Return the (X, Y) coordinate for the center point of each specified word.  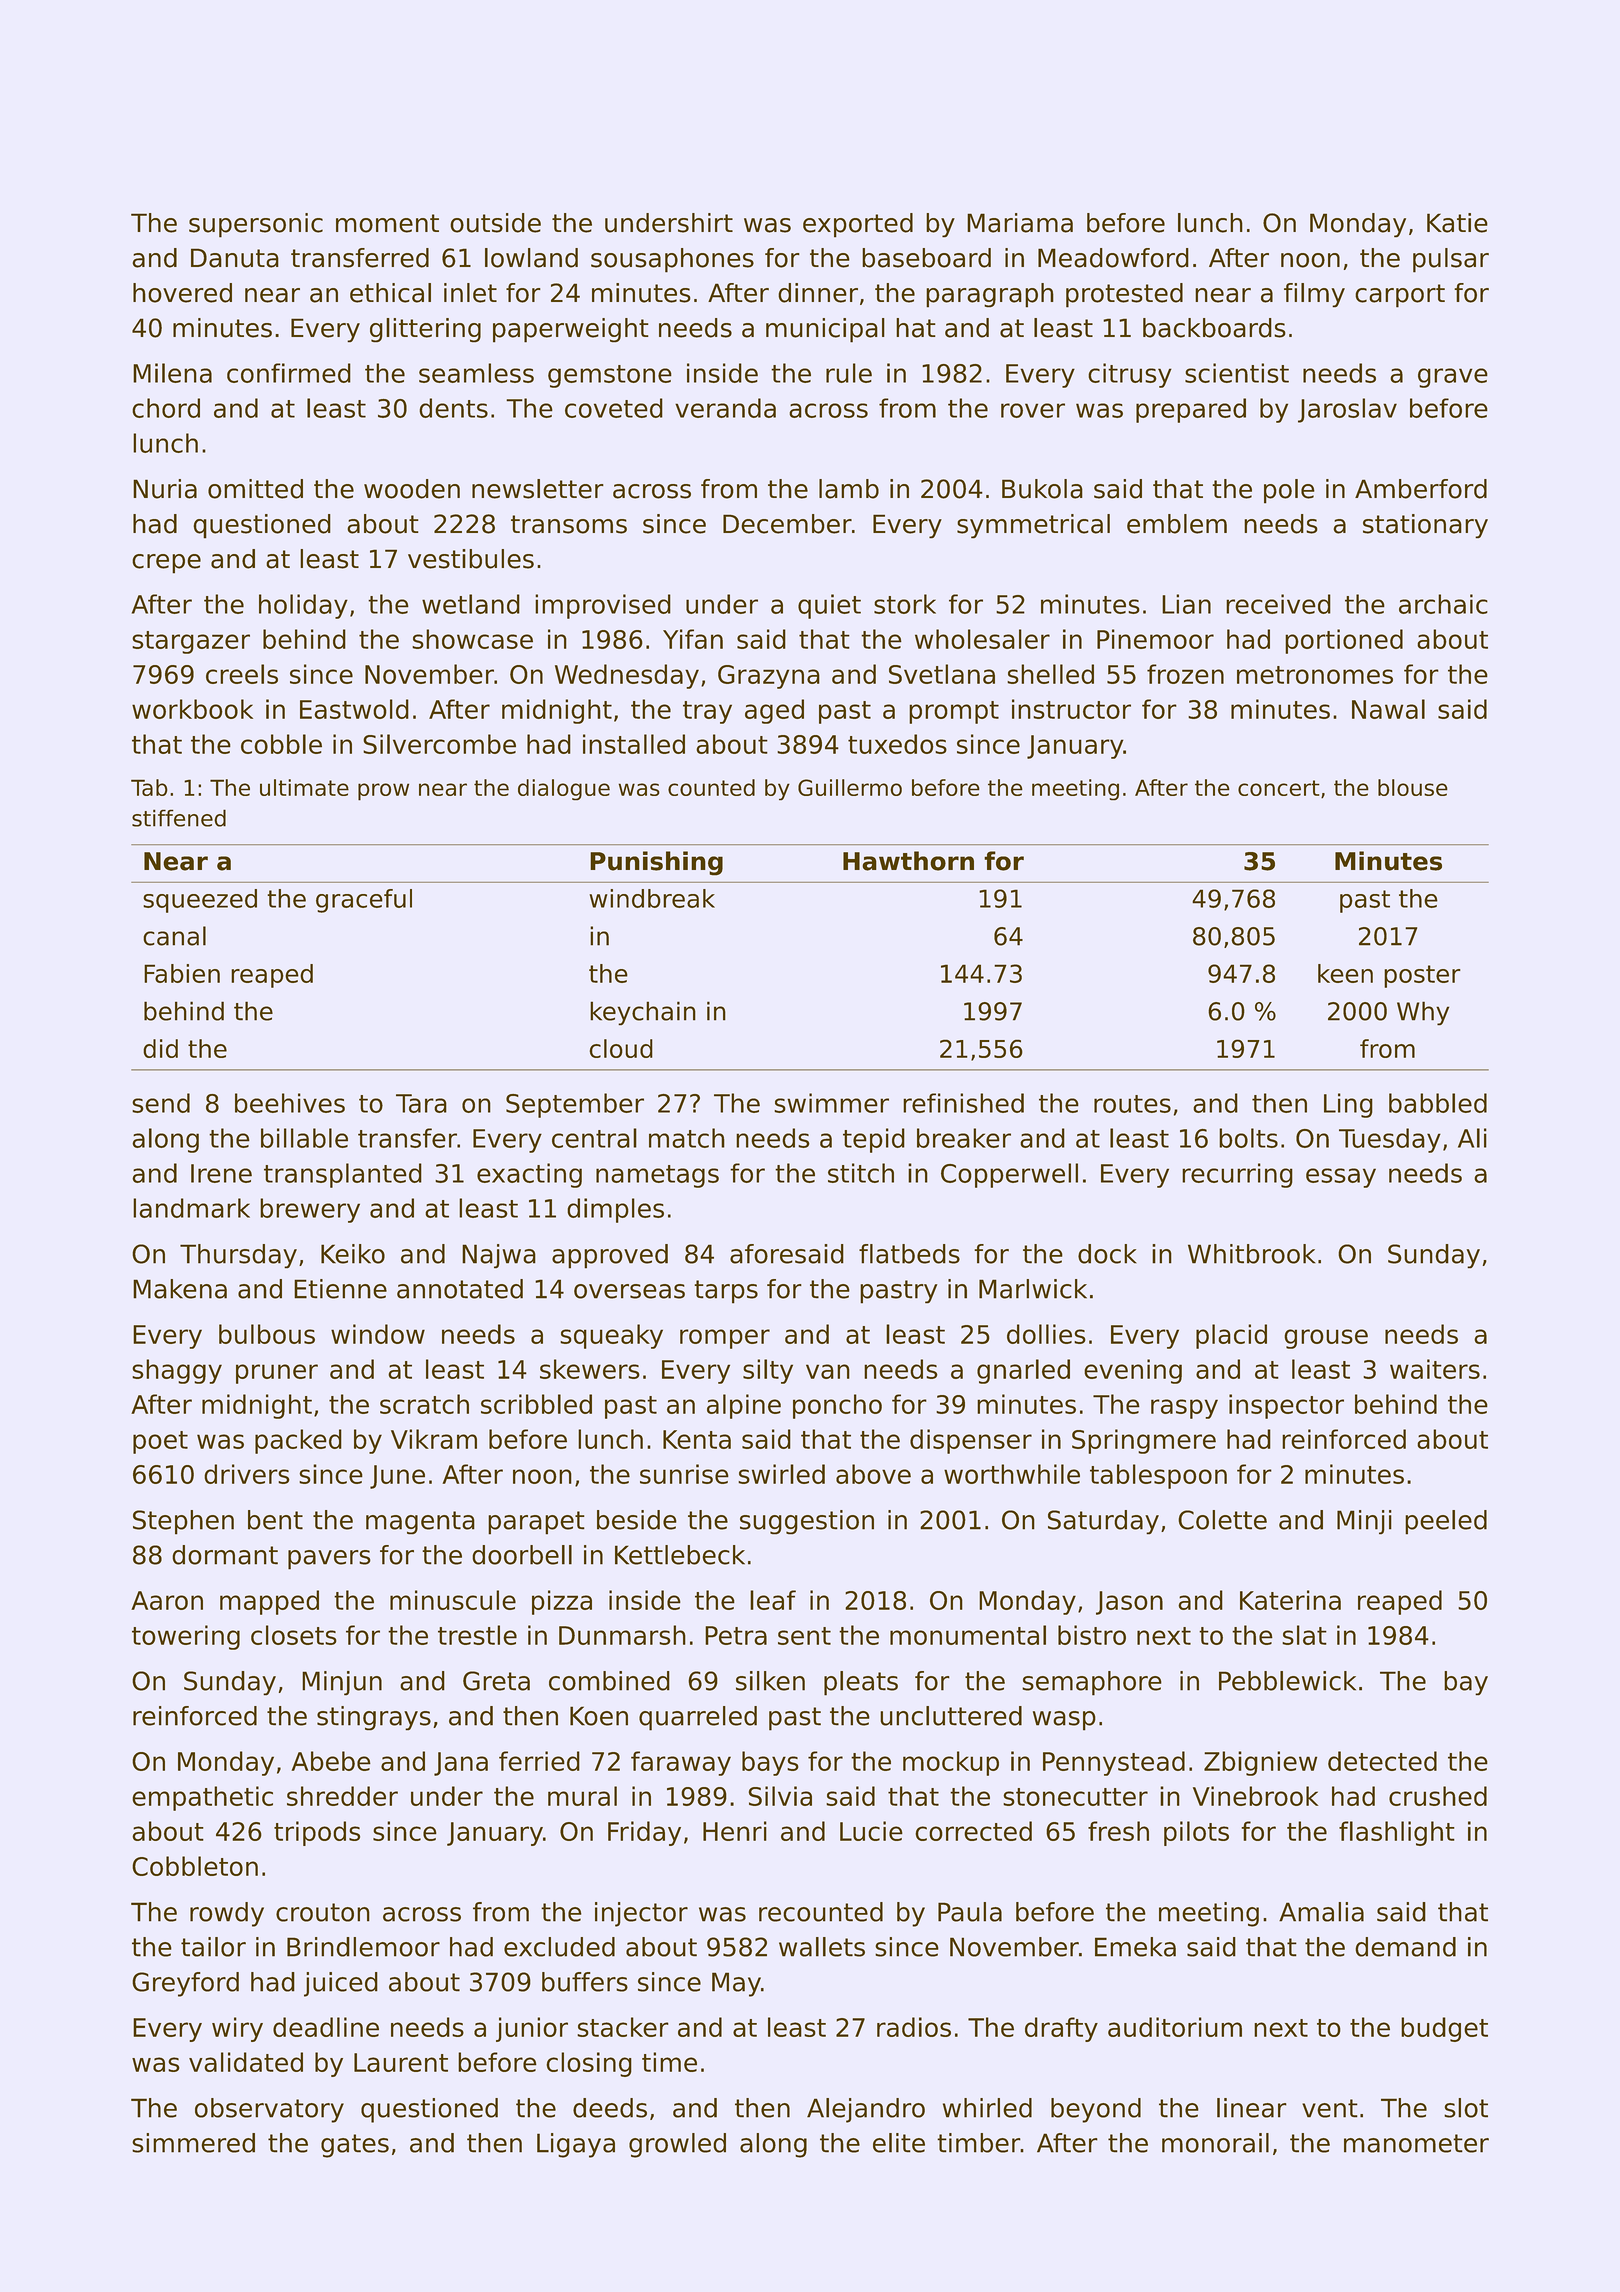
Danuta (235, 258)
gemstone (610, 376)
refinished (963, 1103)
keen (1345, 973)
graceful (364, 901)
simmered (193, 2143)
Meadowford (1113, 258)
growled (677, 2145)
